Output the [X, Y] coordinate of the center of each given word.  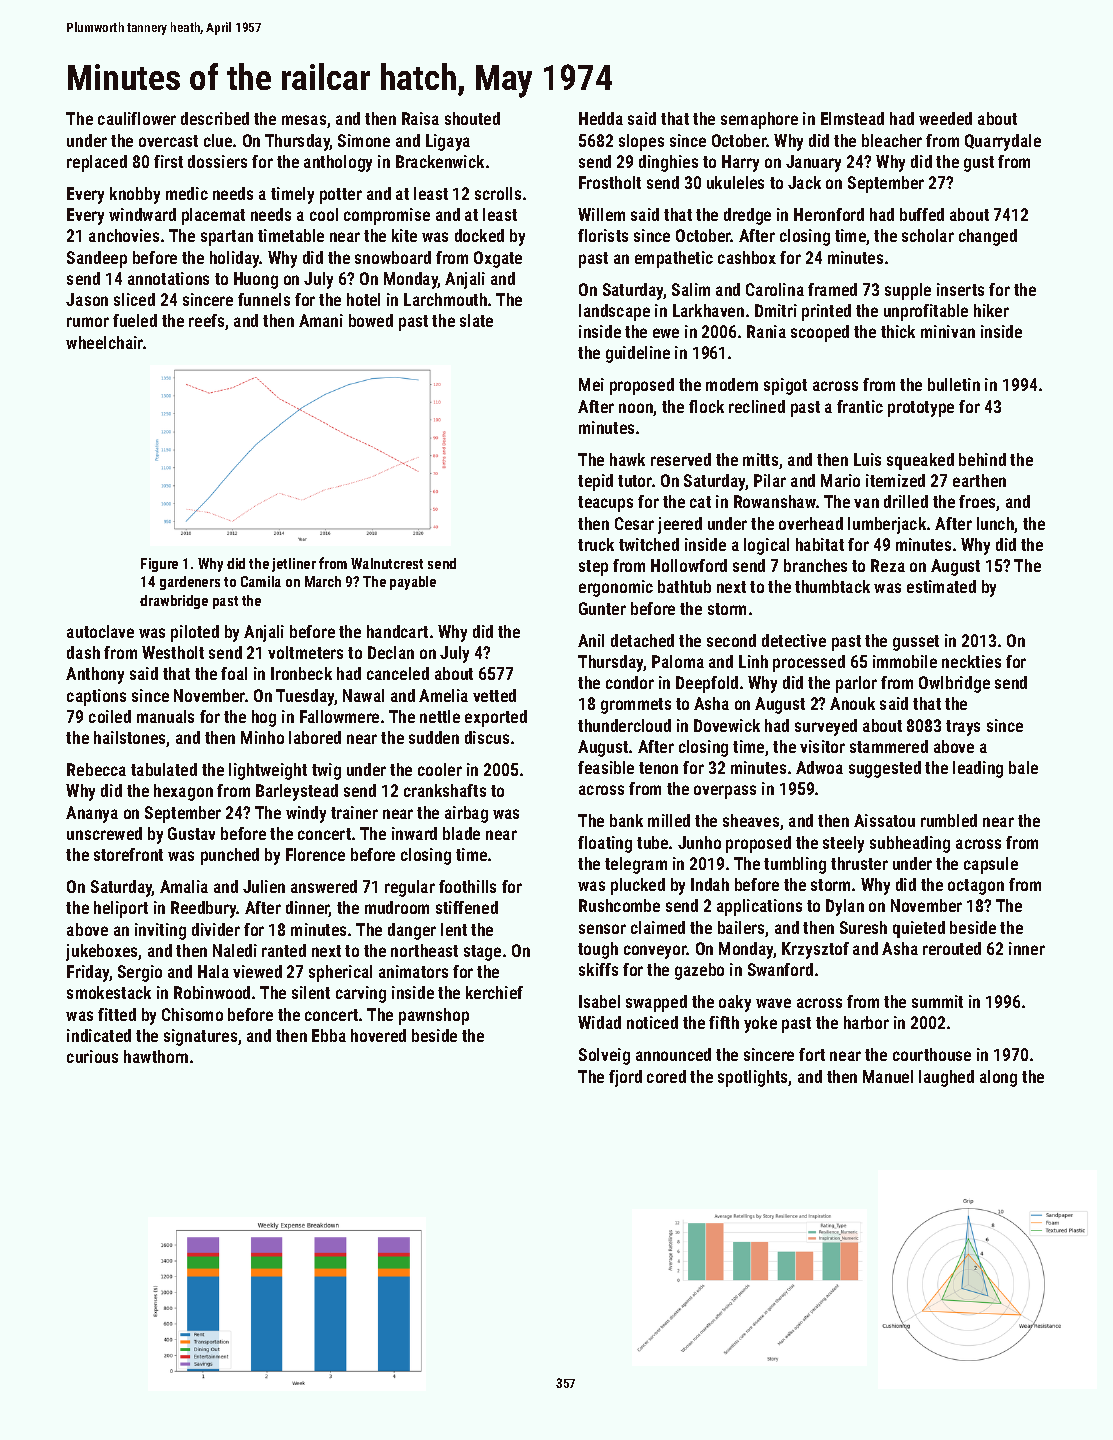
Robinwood [212, 992]
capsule [991, 865]
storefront [128, 854]
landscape [614, 312]
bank [626, 820]
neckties [971, 661]
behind [982, 459]
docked [479, 235]
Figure [159, 565]
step [593, 568]
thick [898, 331]
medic [187, 193]
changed [988, 237]
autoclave [100, 631]
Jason [87, 299]
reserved [681, 459]
